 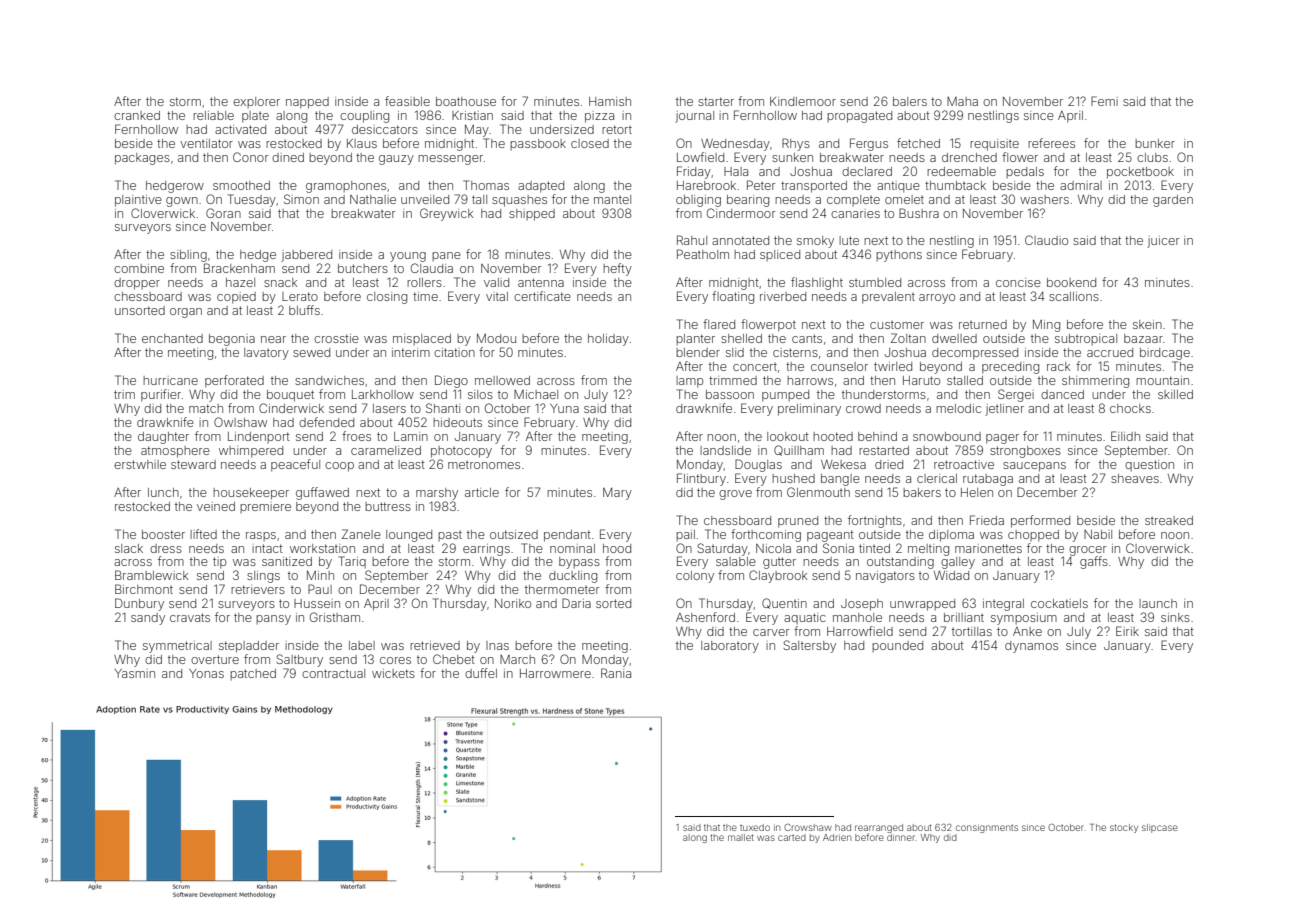 What do you see at coordinates (555, 673) in the screenshot?
I see `Harrowmere` at bounding box center [555, 673].
